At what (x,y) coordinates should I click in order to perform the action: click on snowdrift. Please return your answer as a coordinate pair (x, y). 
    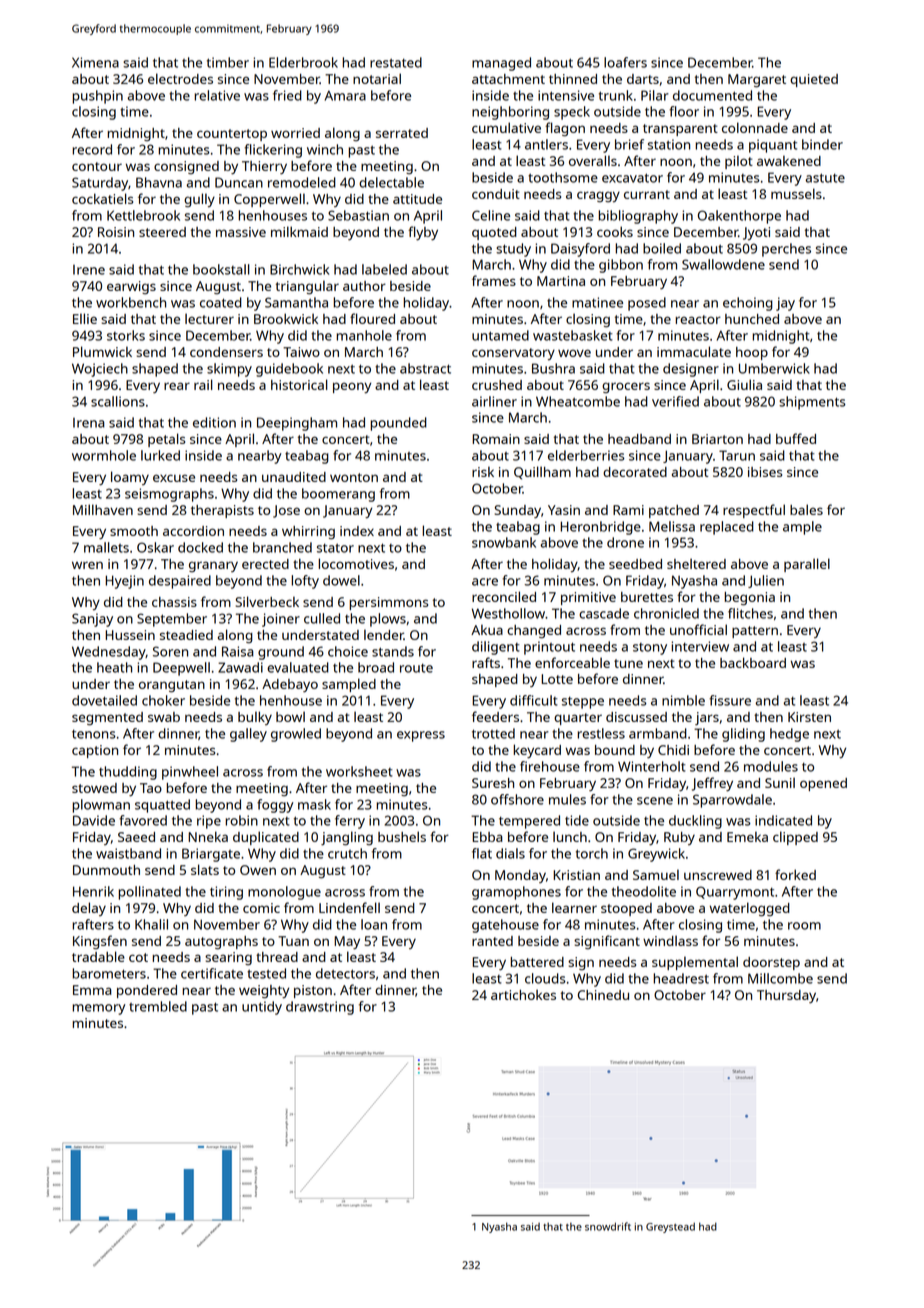
    Looking at the image, I should click on (608, 1226).
